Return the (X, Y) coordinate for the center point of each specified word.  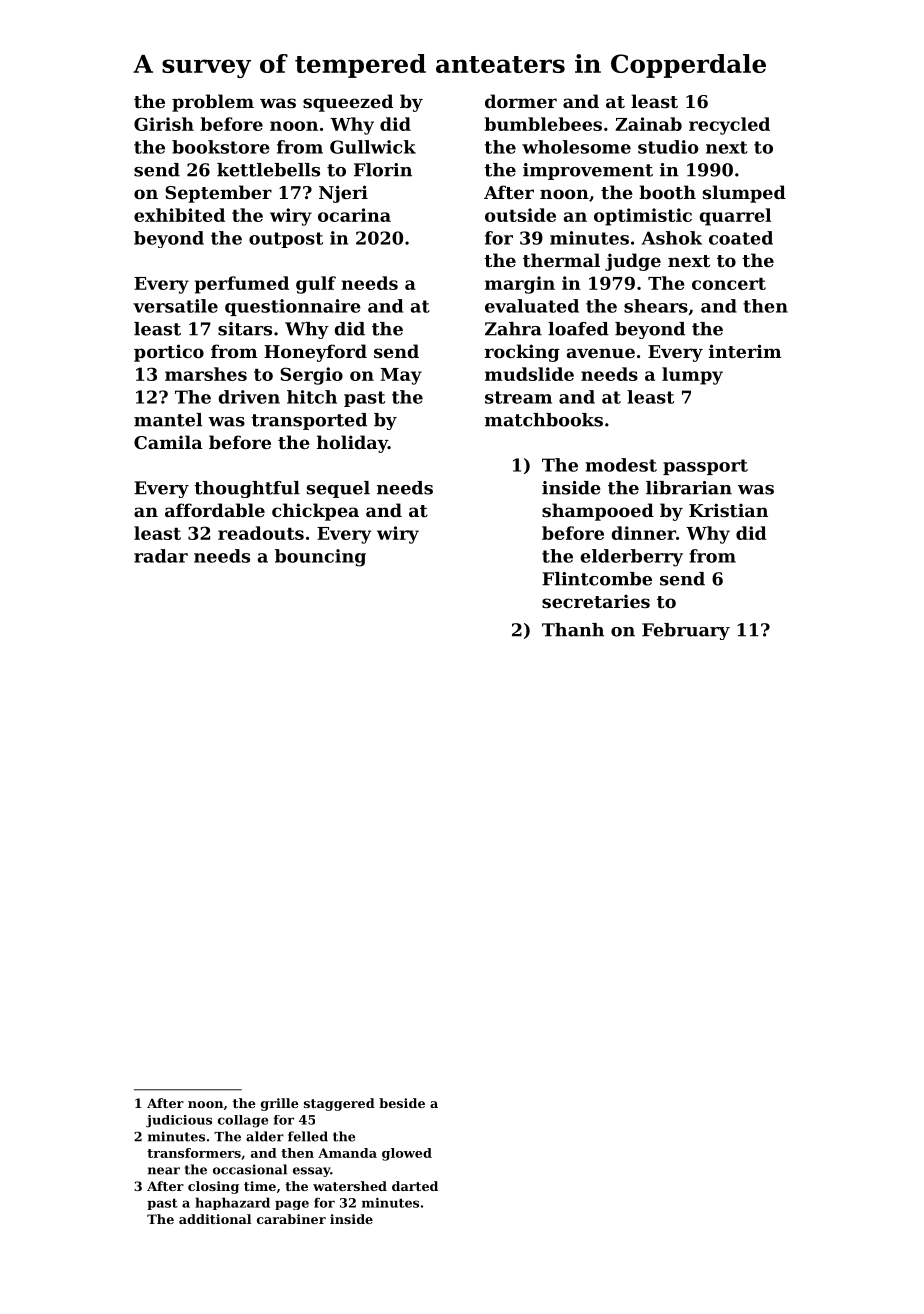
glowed (407, 1154)
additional (215, 1219)
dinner (643, 533)
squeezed (348, 103)
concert (729, 284)
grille (279, 1104)
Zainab (648, 124)
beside (402, 1103)
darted (415, 1186)
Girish (164, 124)
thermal (561, 260)
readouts (261, 533)
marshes (206, 374)
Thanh (573, 630)
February (686, 631)
